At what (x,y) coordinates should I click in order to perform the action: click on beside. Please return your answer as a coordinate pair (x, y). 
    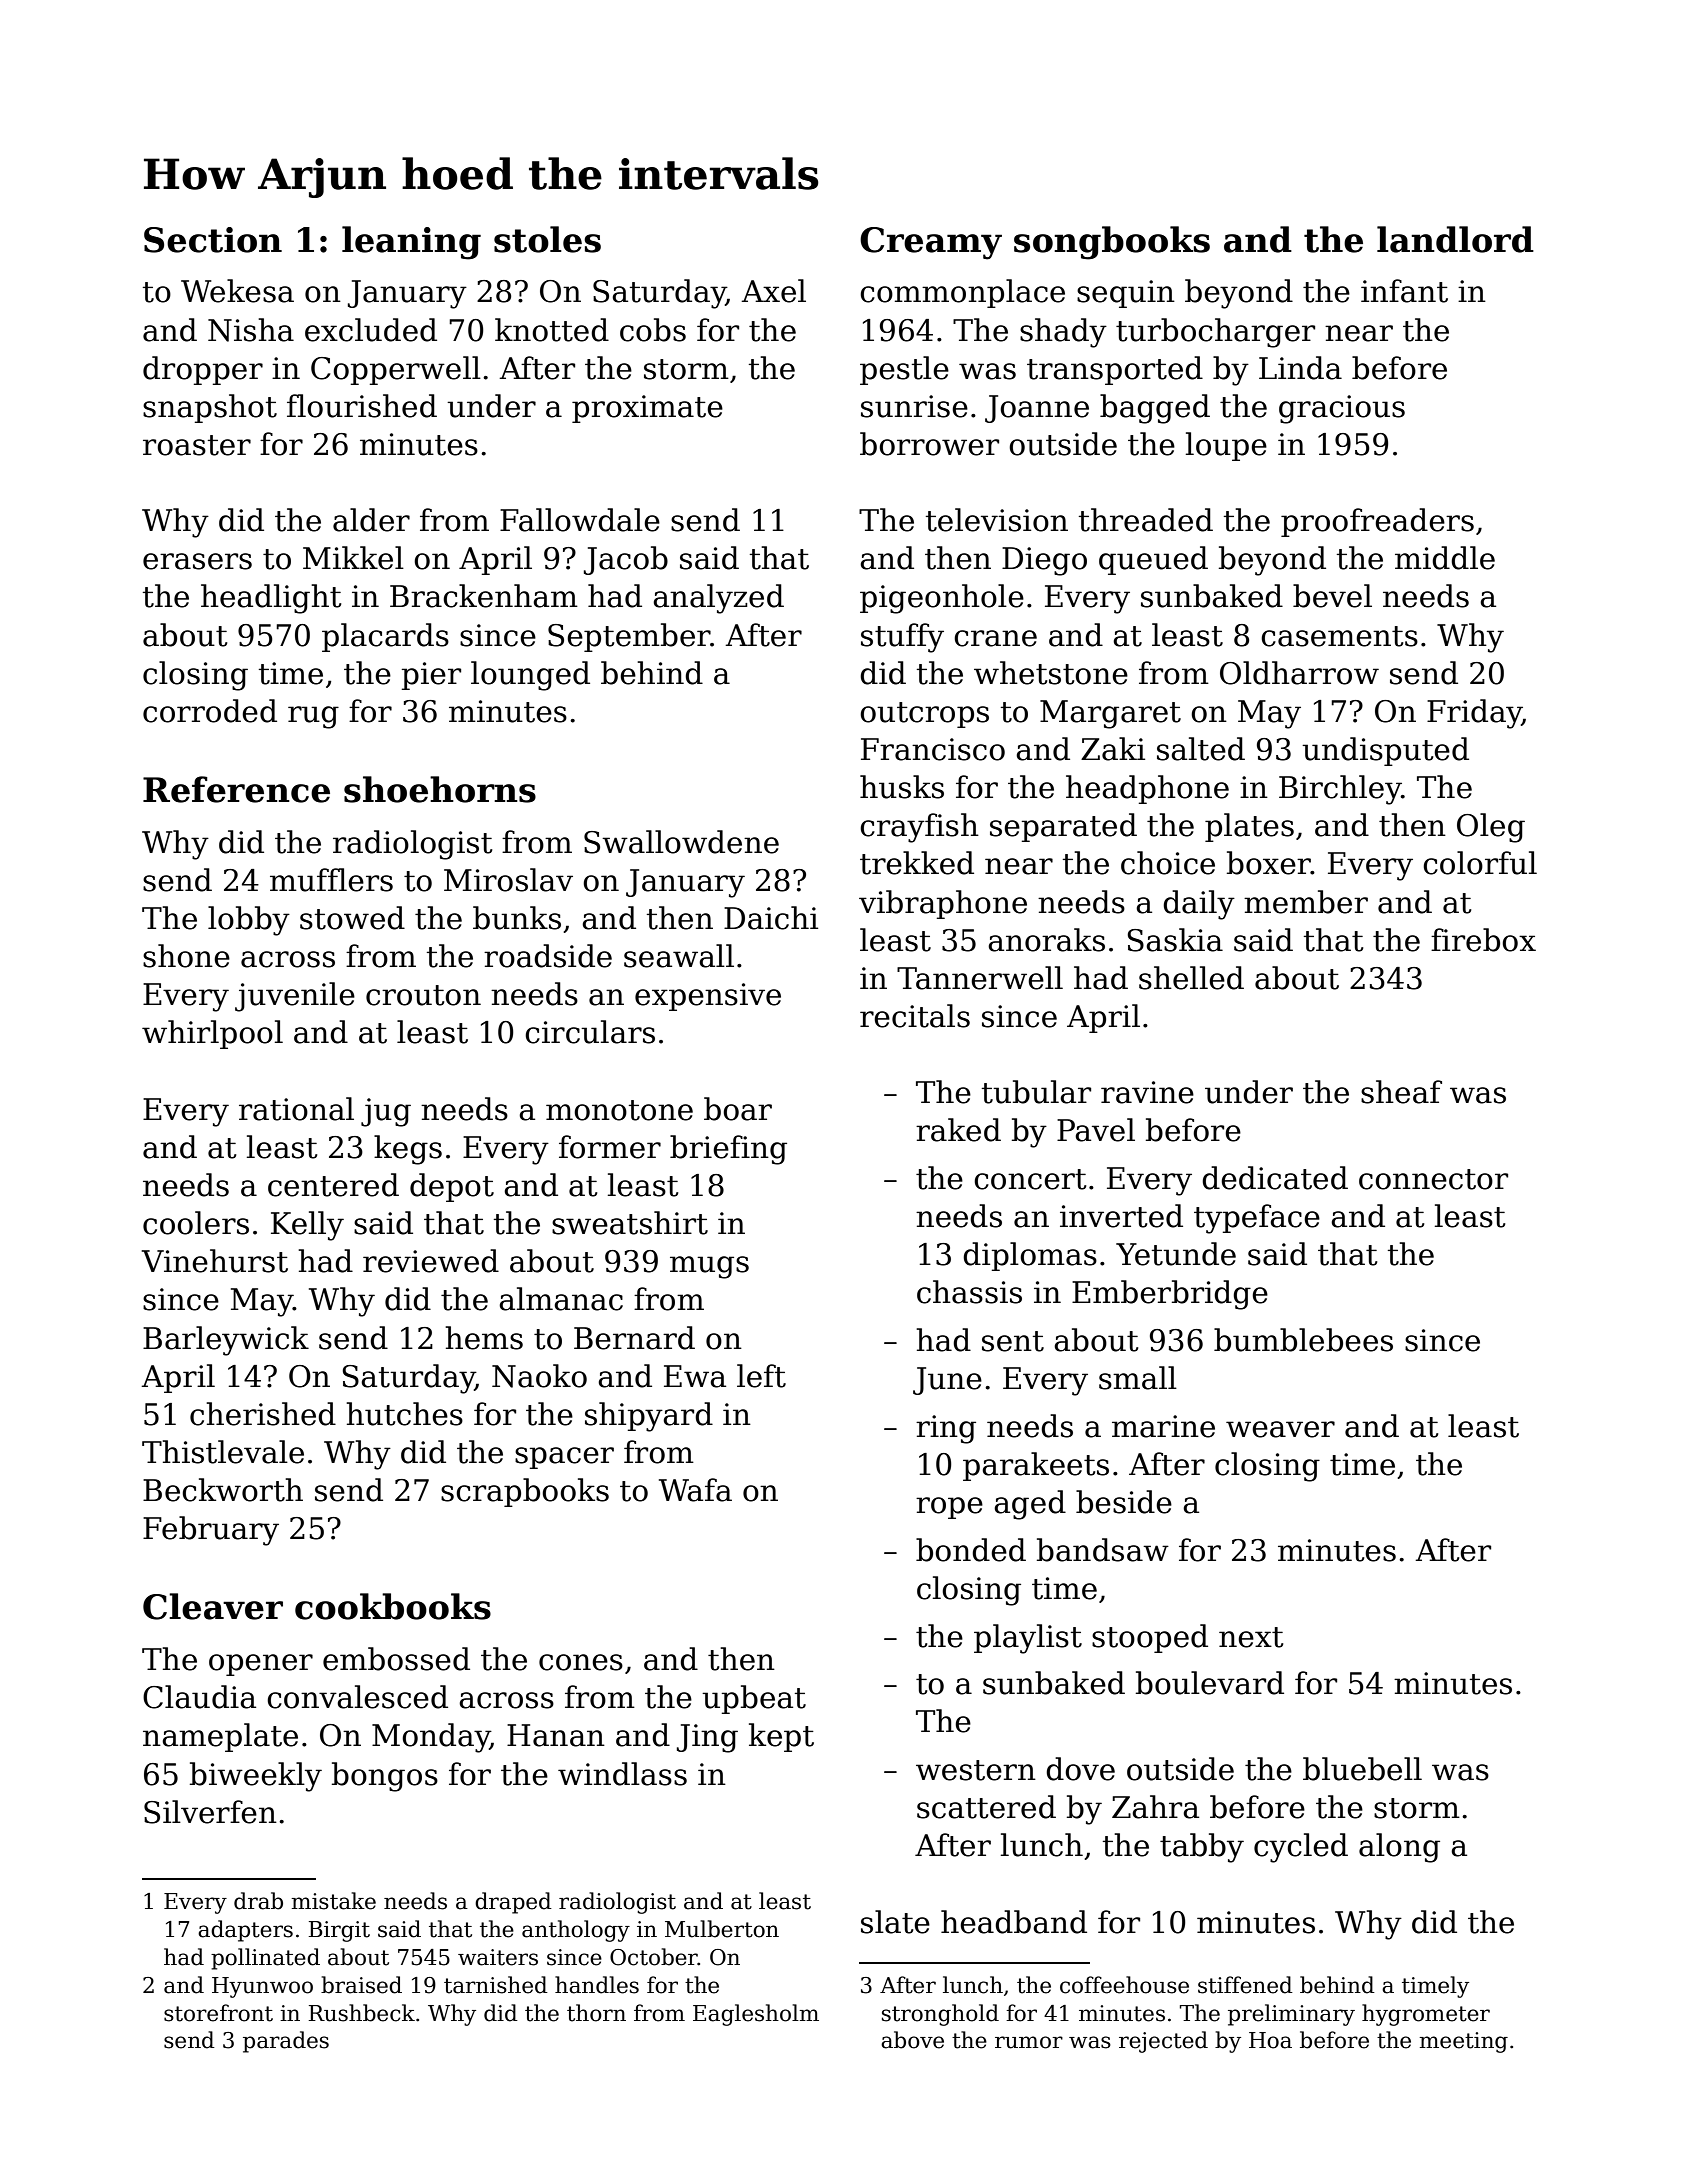
    Looking at the image, I should click on (1124, 1502).
